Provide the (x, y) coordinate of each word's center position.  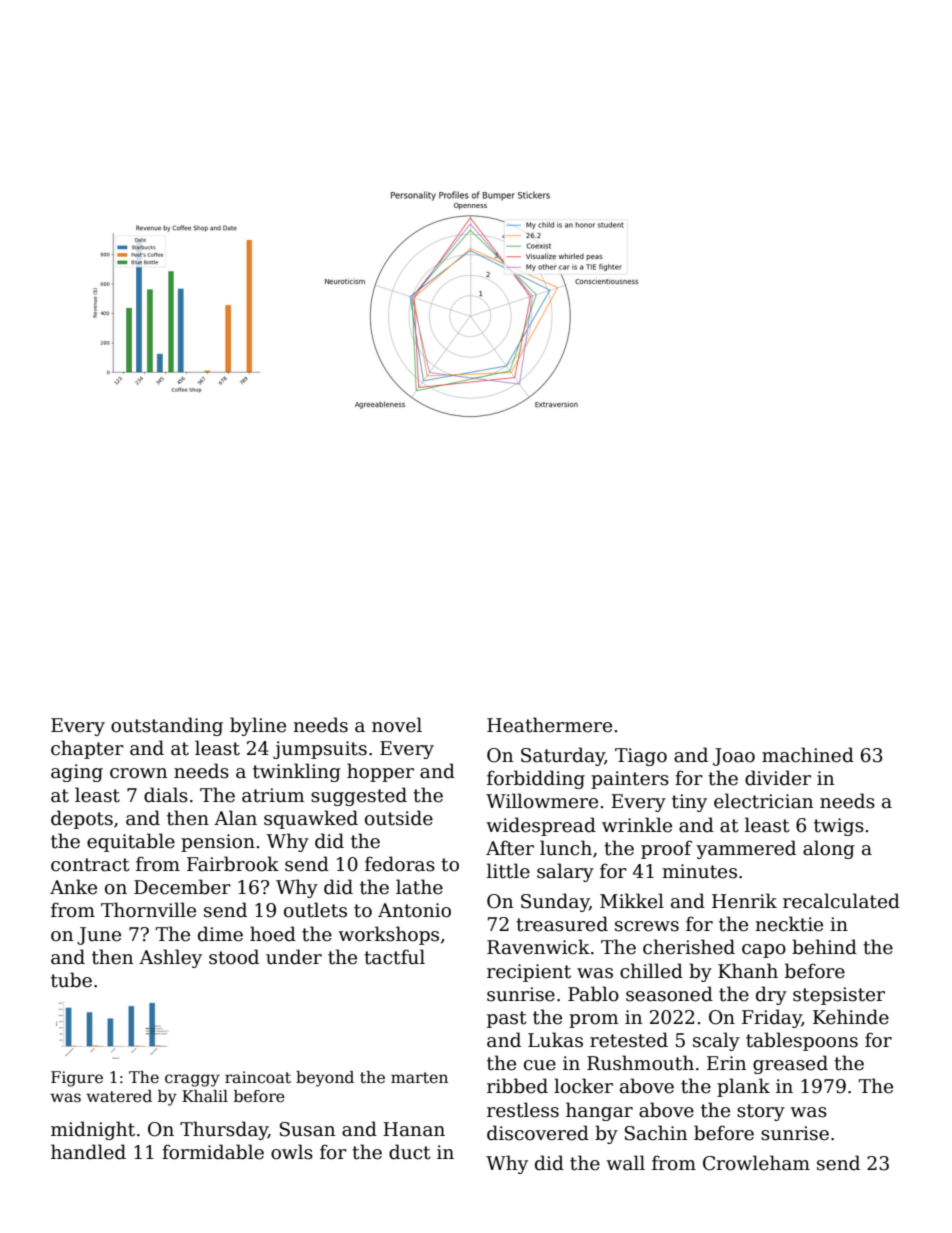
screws (647, 926)
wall (625, 1163)
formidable (213, 1152)
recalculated (841, 901)
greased (790, 1064)
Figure (77, 1079)
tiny (689, 803)
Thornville (148, 910)
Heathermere (549, 725)
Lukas (555, 1040)
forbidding (536, 779)
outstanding (167, 726)
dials (166, 795)
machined (808, 755)
